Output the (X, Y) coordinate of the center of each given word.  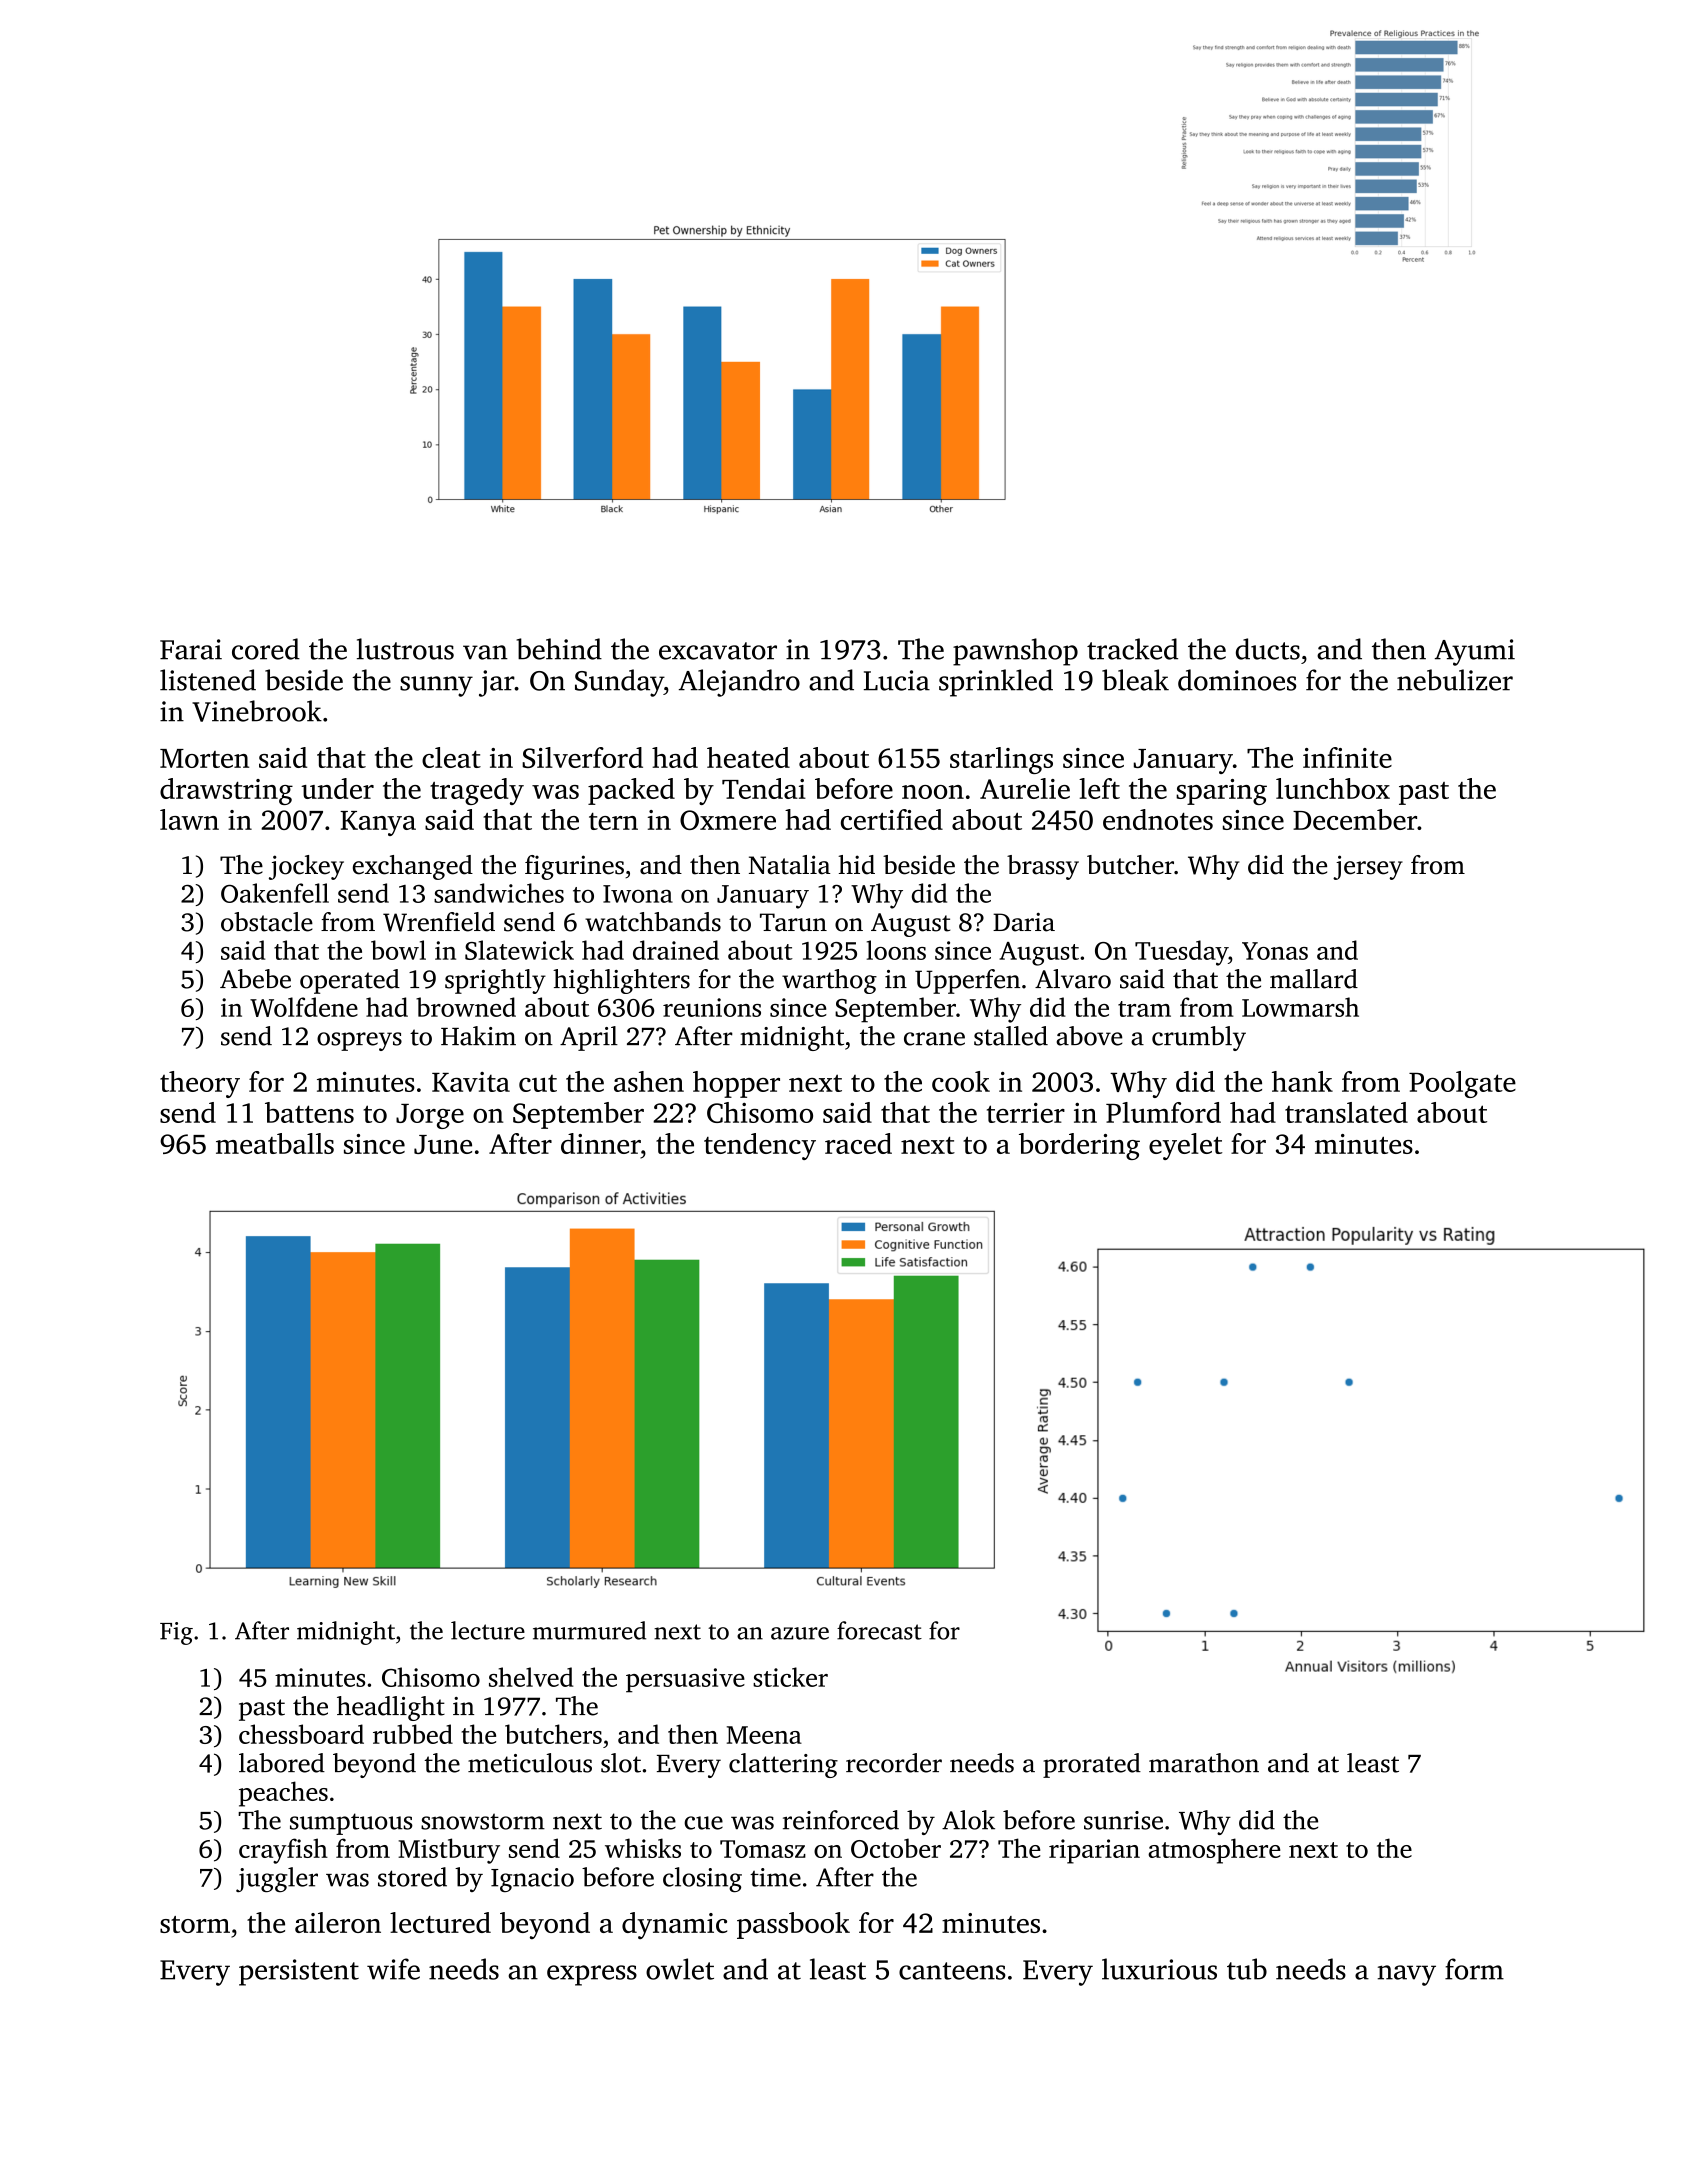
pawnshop (1015, 652)
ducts (1268, 649)
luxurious (1159, 1969)
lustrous (405, 649)
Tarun (793, 922)
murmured (589, 1630)
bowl (398, 950)
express (592, 1975)
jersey (1368, 867)
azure (800, 1633)
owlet (680, 1969)
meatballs (275, 1143)
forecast (879, 1630)
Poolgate (1462, 1084)
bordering (1079, 1146)
